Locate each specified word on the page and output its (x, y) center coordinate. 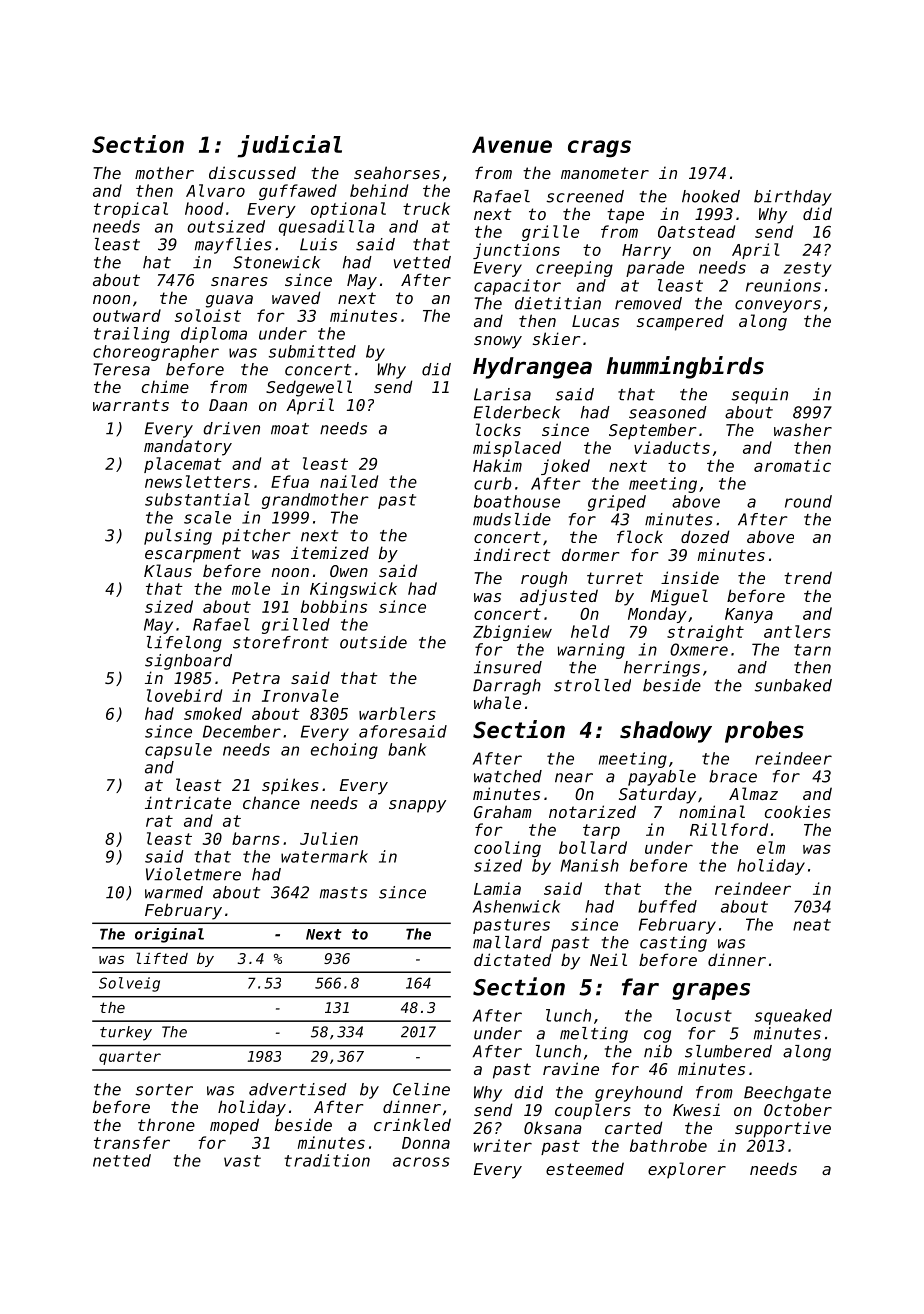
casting (673, 944)
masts (343, 893)
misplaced (517, 449)
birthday (793, 198)
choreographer (156, 353)
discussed (252, 172)
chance (271, 802)
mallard (507, 942)
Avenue (512, 144)
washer (803, 429)
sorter (164, 1090)
